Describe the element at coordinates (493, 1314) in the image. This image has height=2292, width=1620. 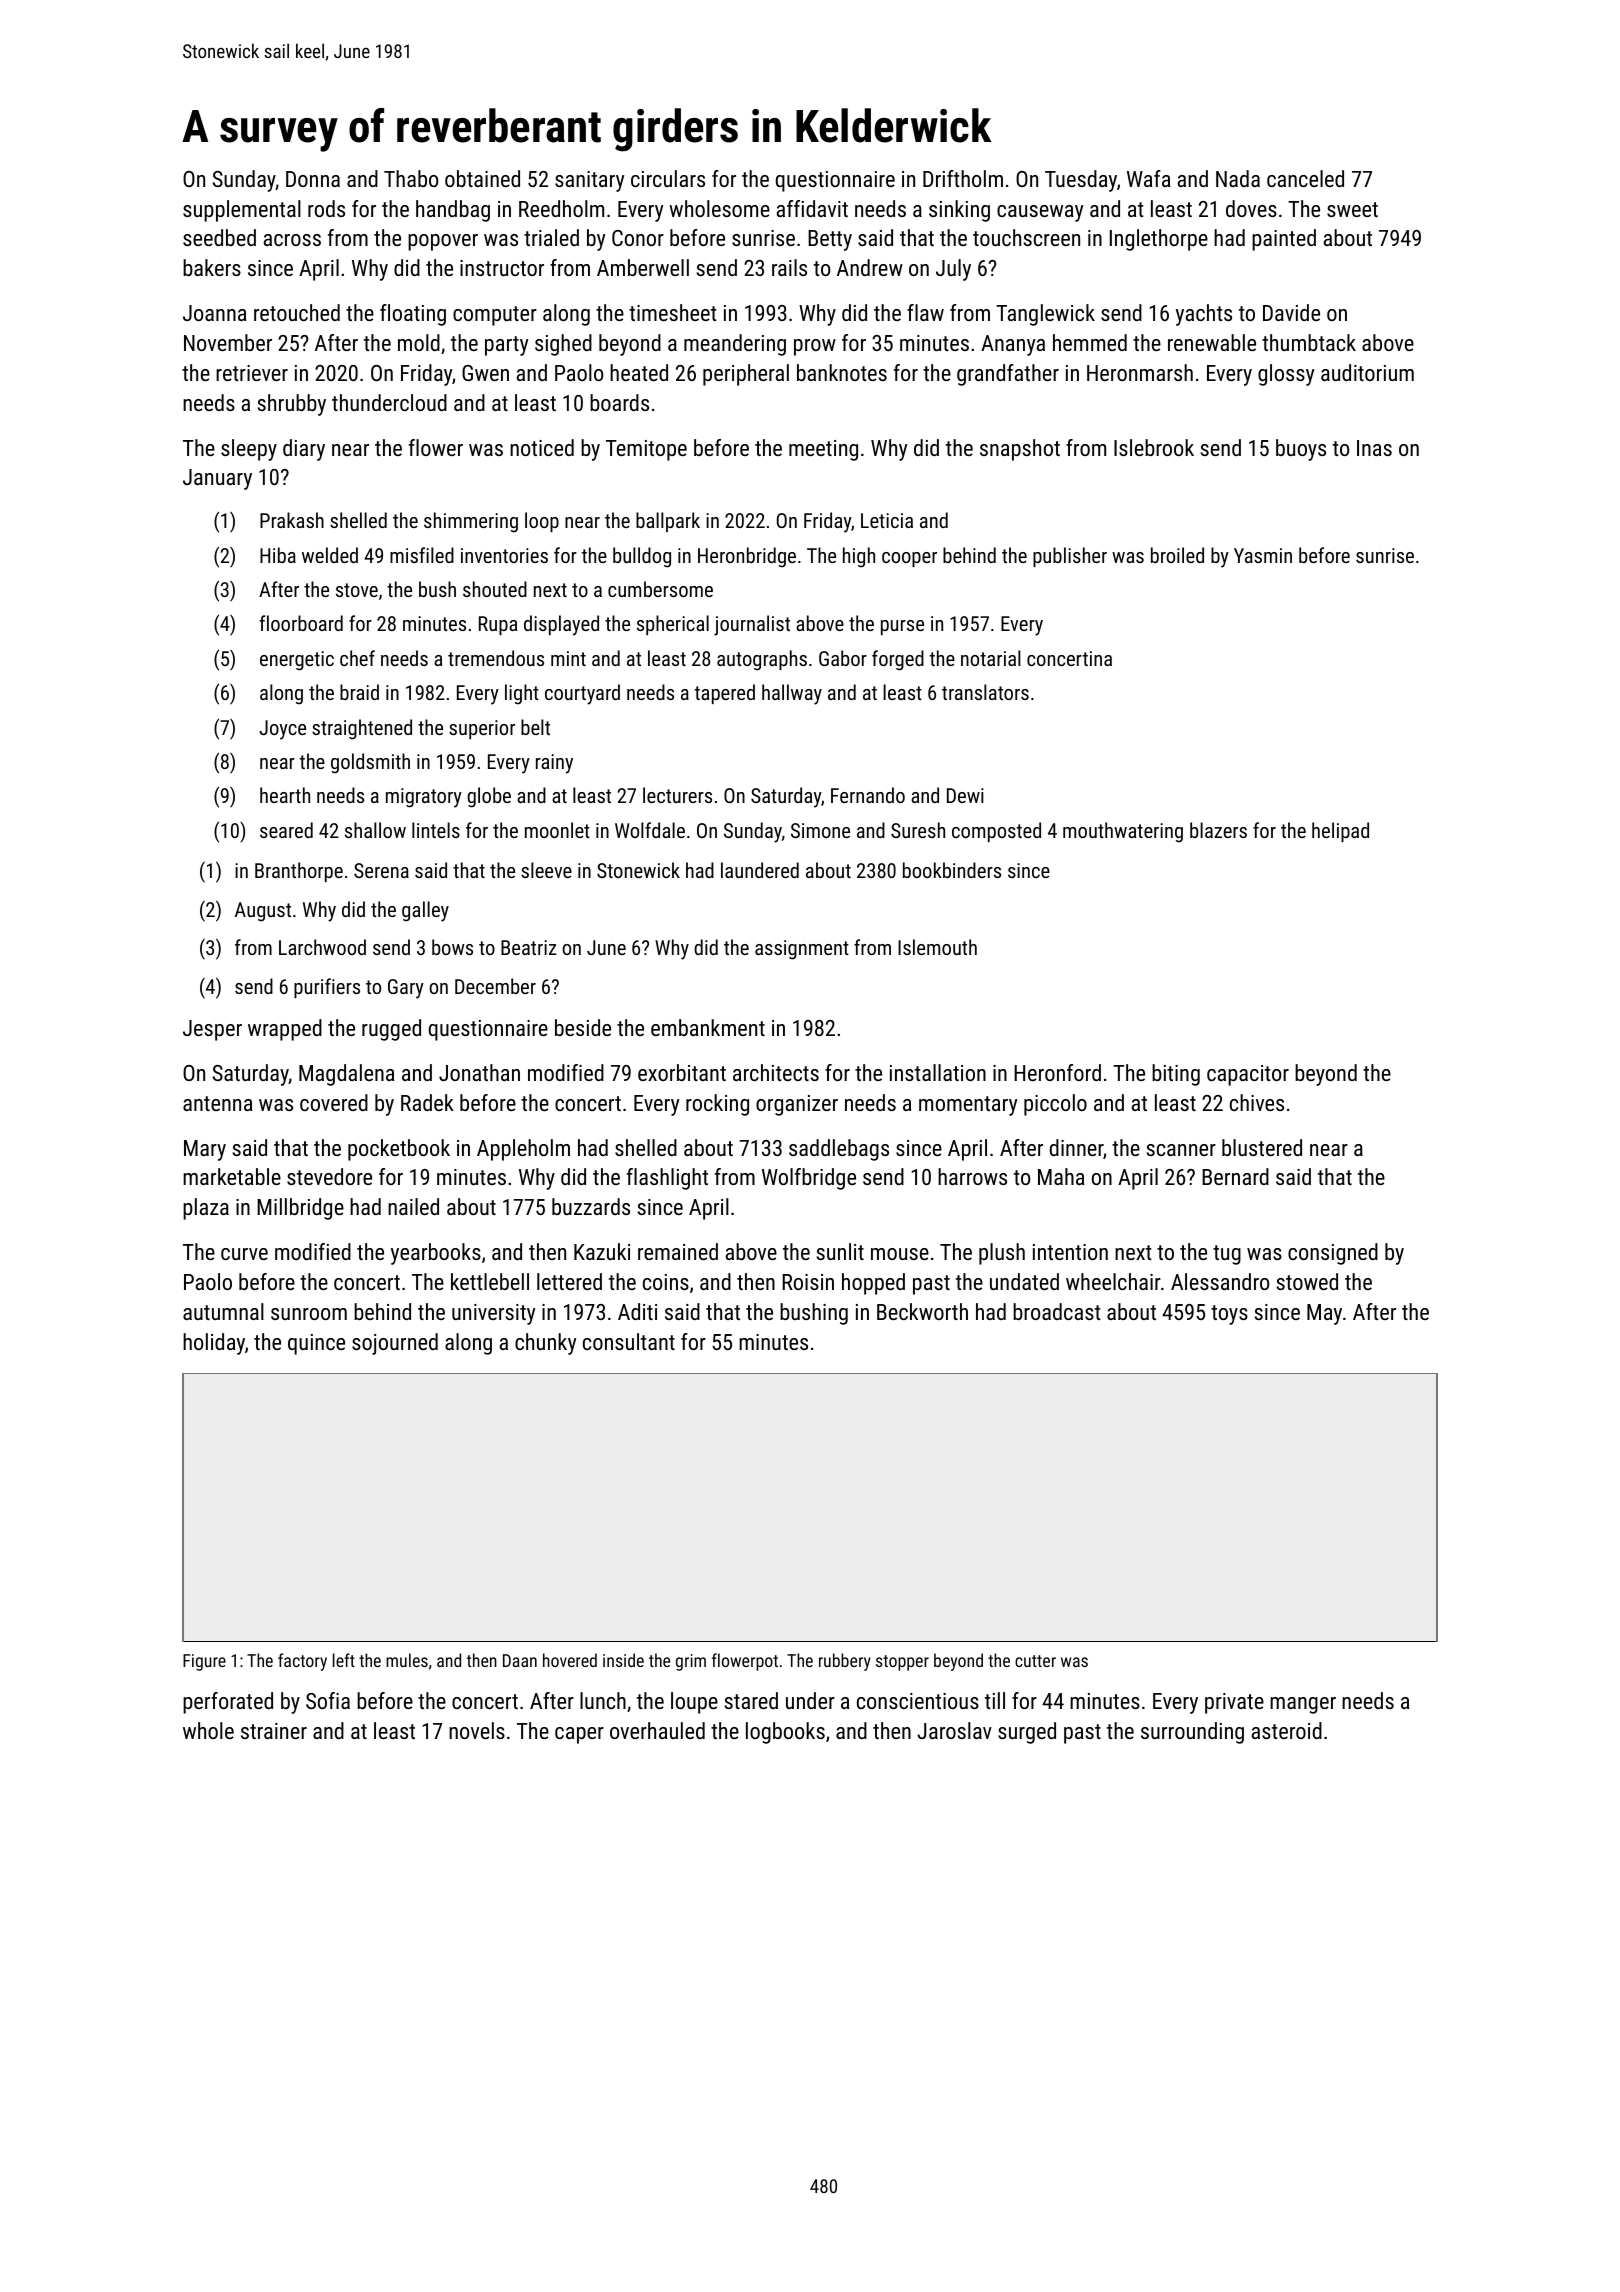
I see `university` at that location.
